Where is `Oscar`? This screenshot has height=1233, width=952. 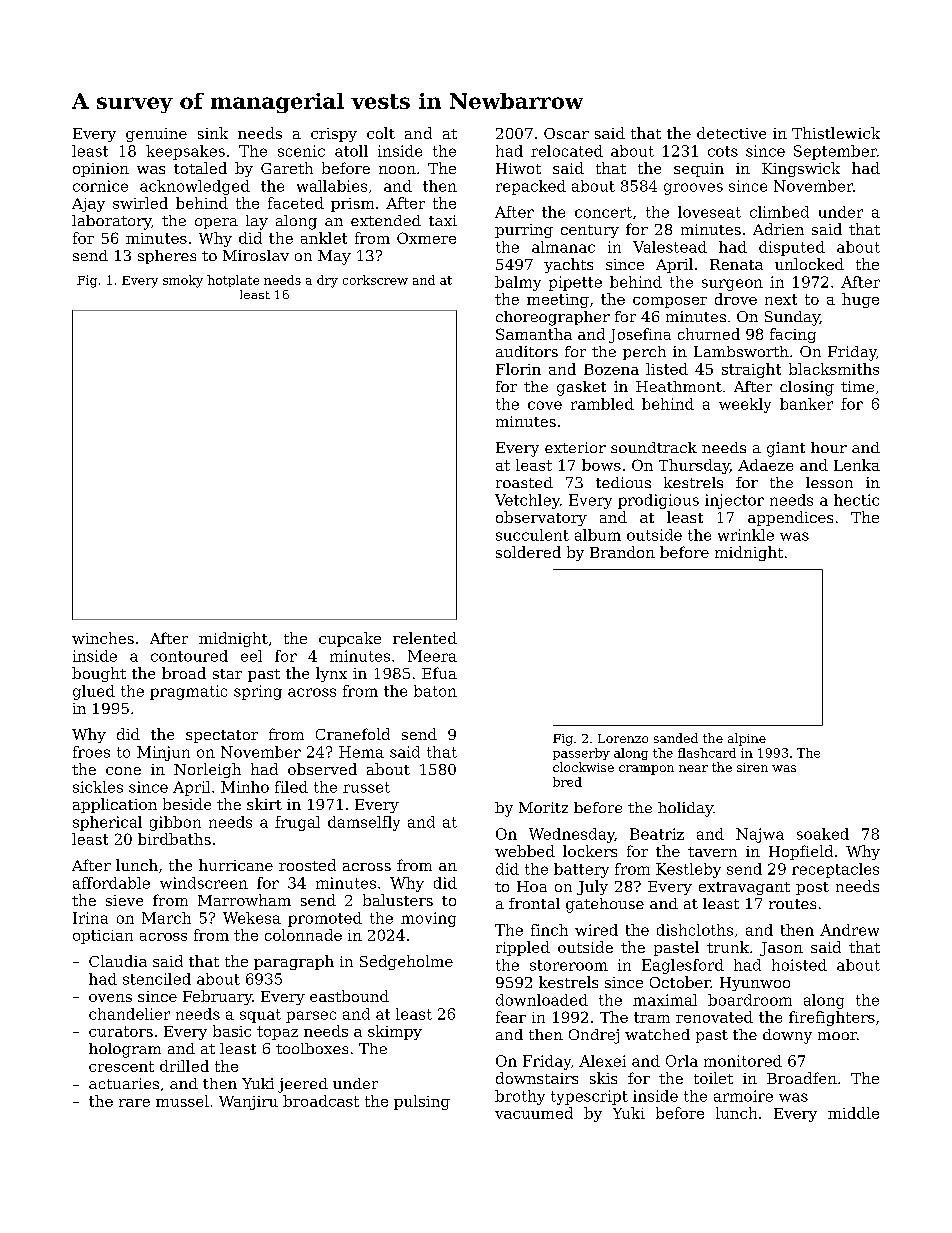
Oscar is located at coordinates (566, 133).
